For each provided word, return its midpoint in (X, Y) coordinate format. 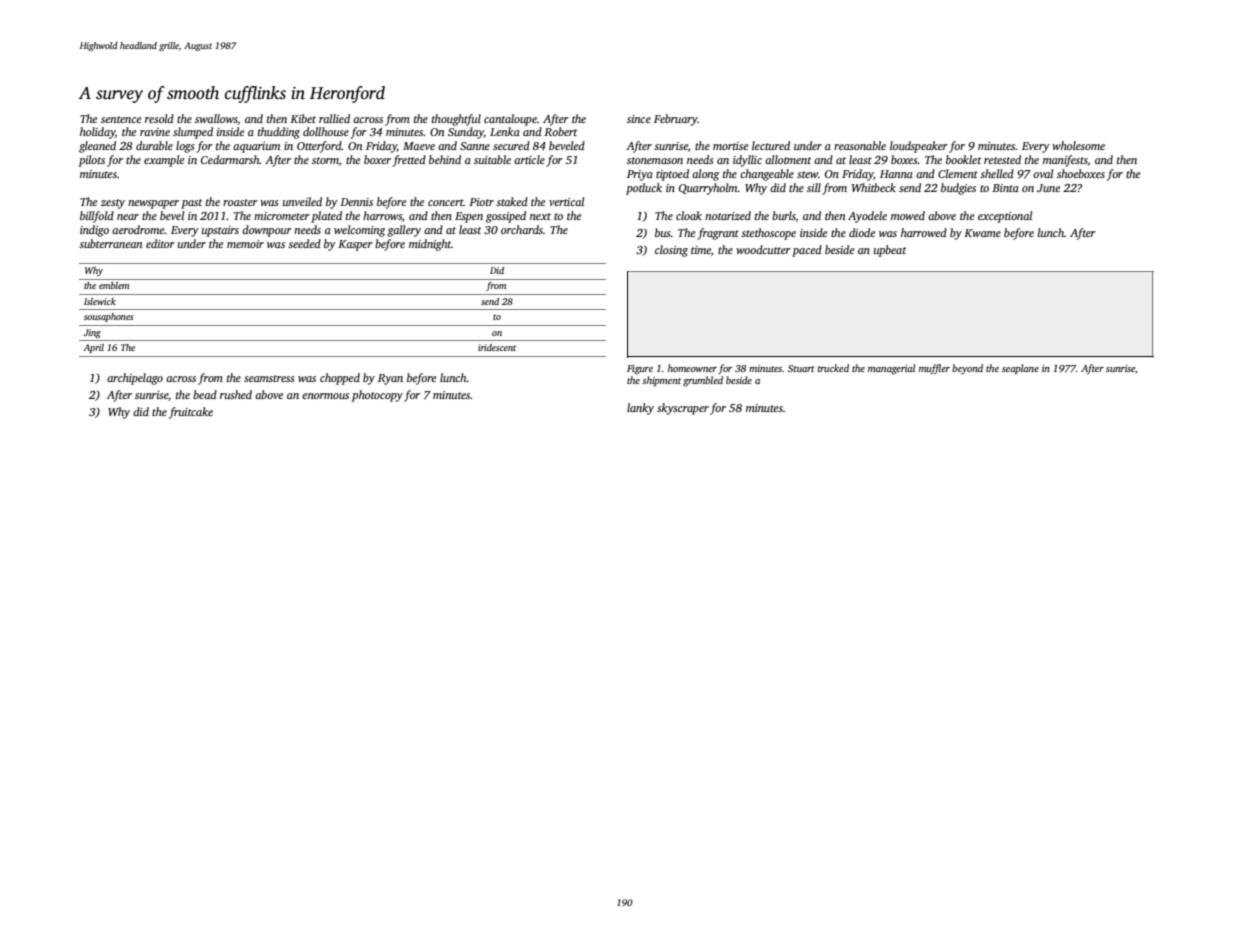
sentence (121, 119)
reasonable (860, 145)
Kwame (982, 233)
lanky (640, 409)
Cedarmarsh (230, 159)
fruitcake (191, 413)
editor (160, 243)
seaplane (1020, 369)
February (676, 120)
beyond (967, 369)
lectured (771, 145)
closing (671, 251)
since (639, 119)
